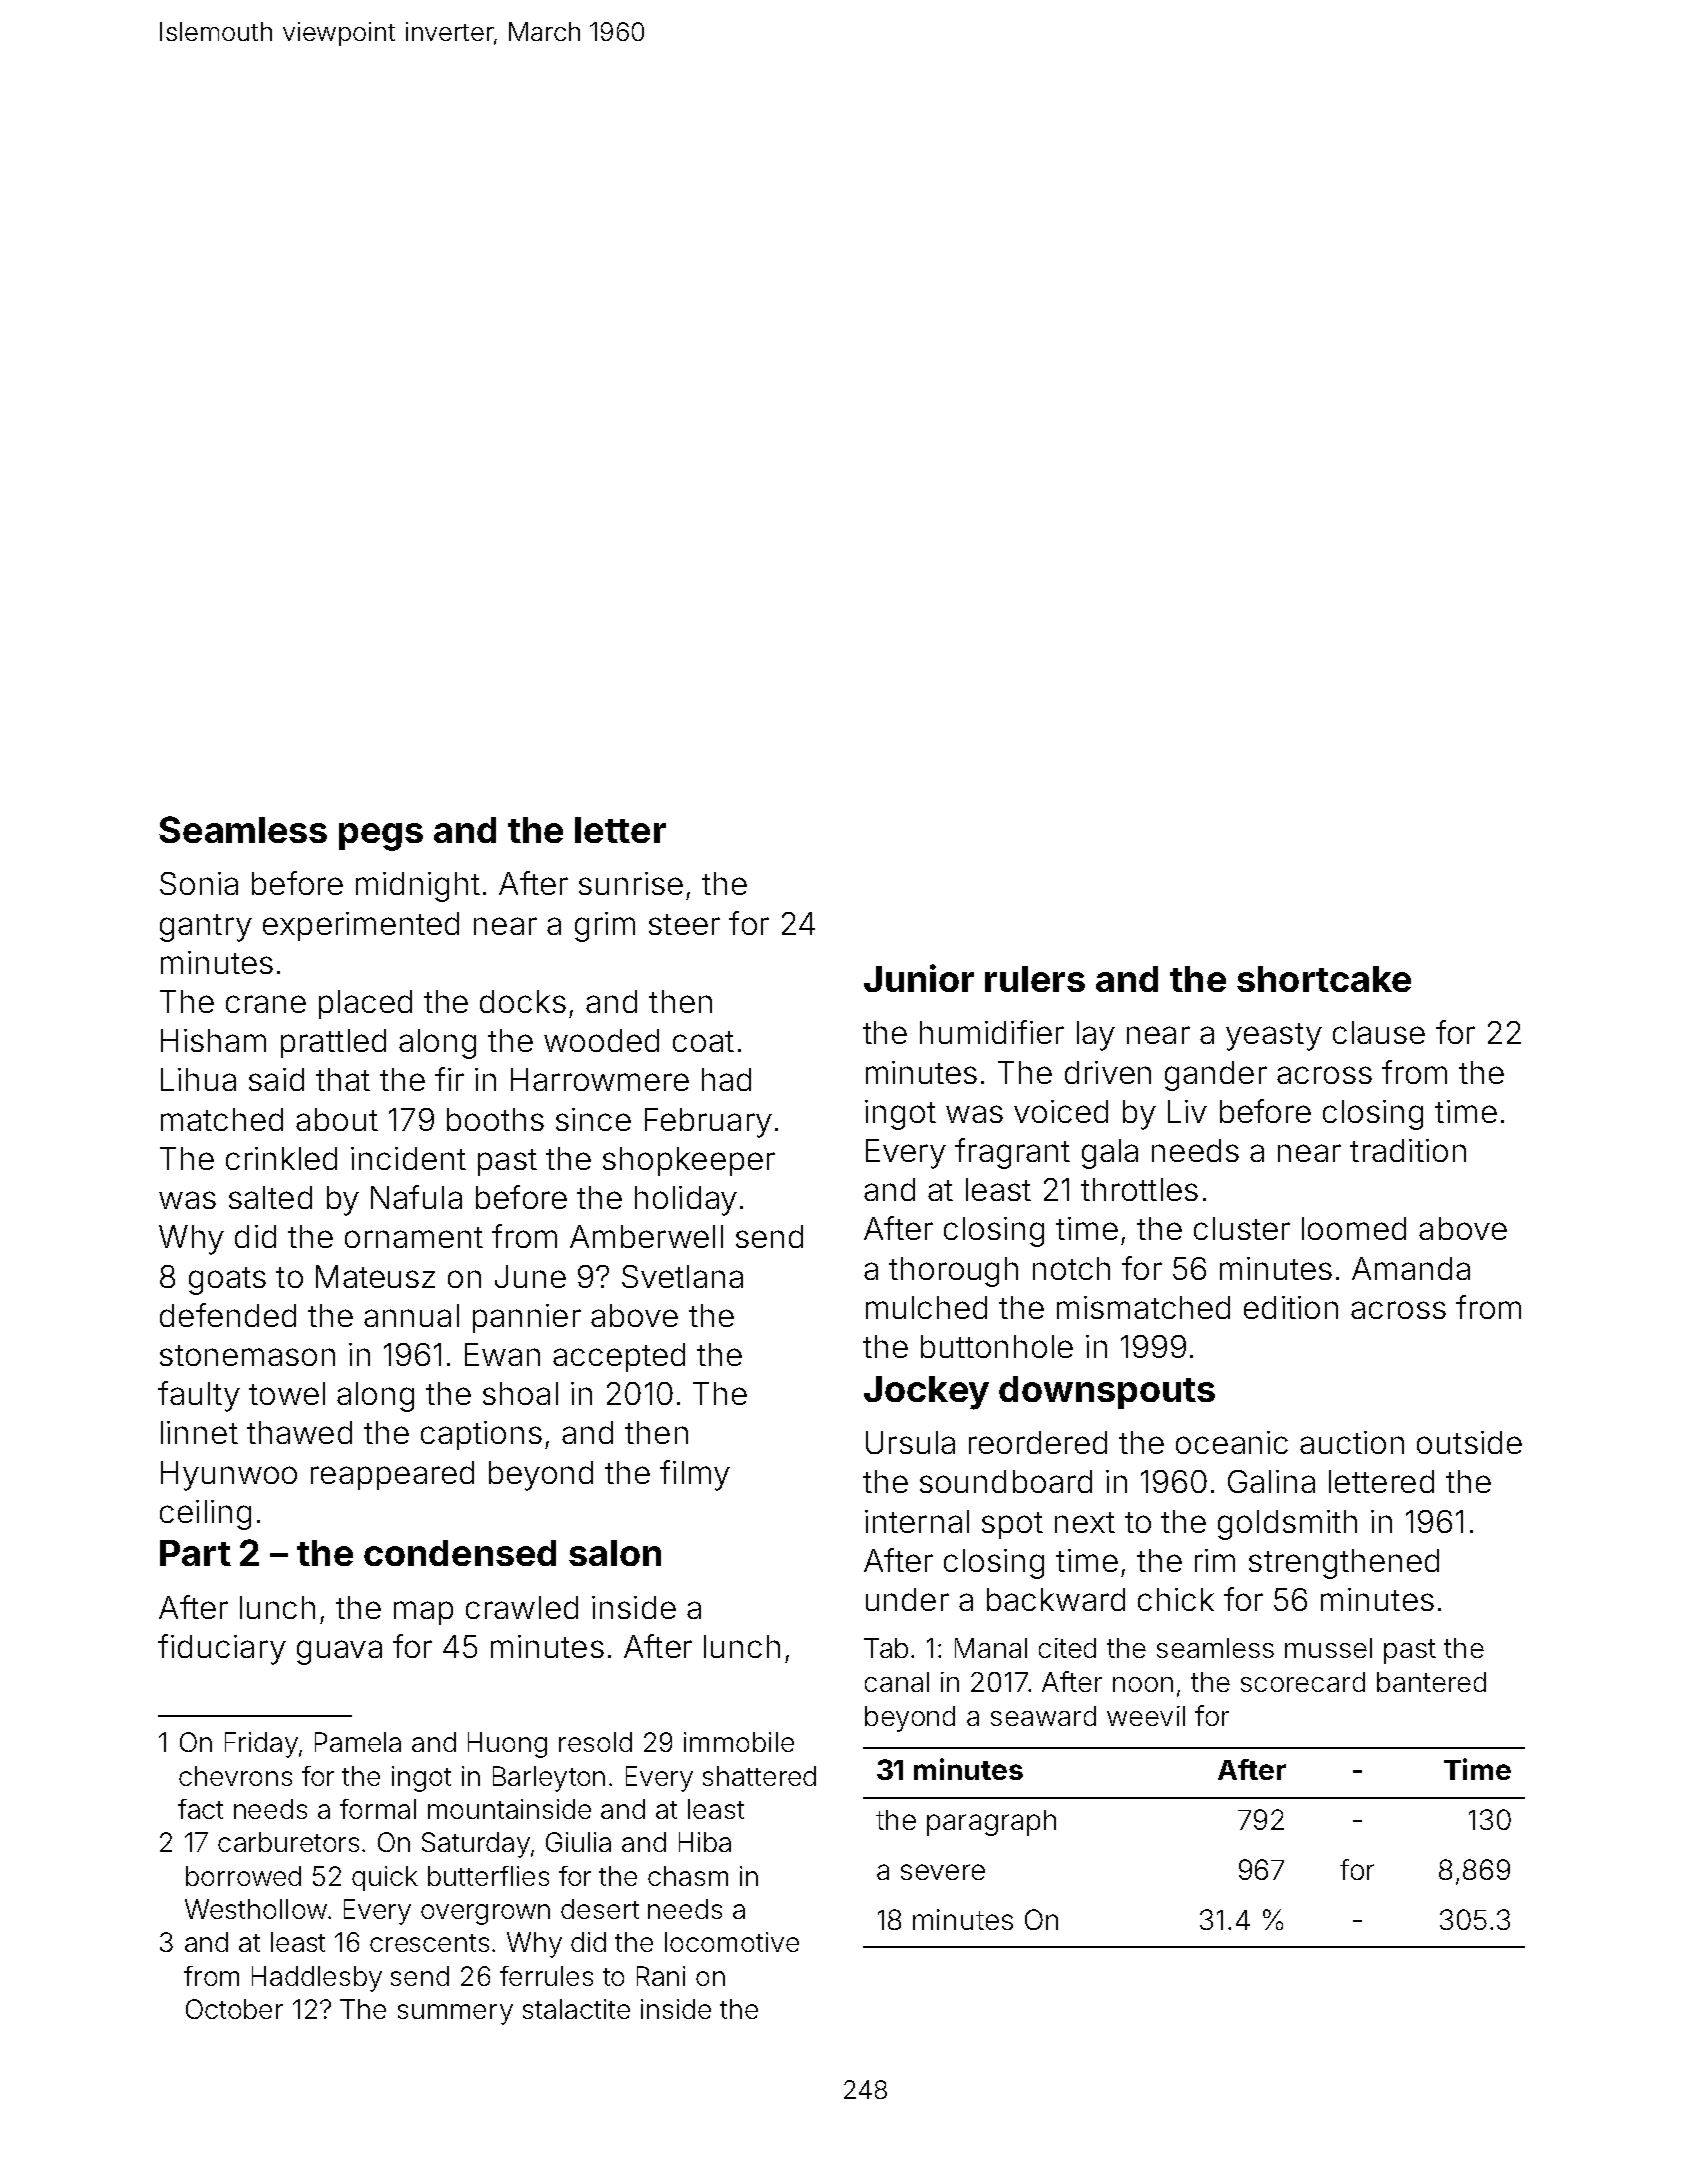 The height and width of the screenshot is (2178, 1683). What do you see at coordinates (1291, 1307) in the screenshot?
I see `edition` at bounding box center [1291, 1307].
